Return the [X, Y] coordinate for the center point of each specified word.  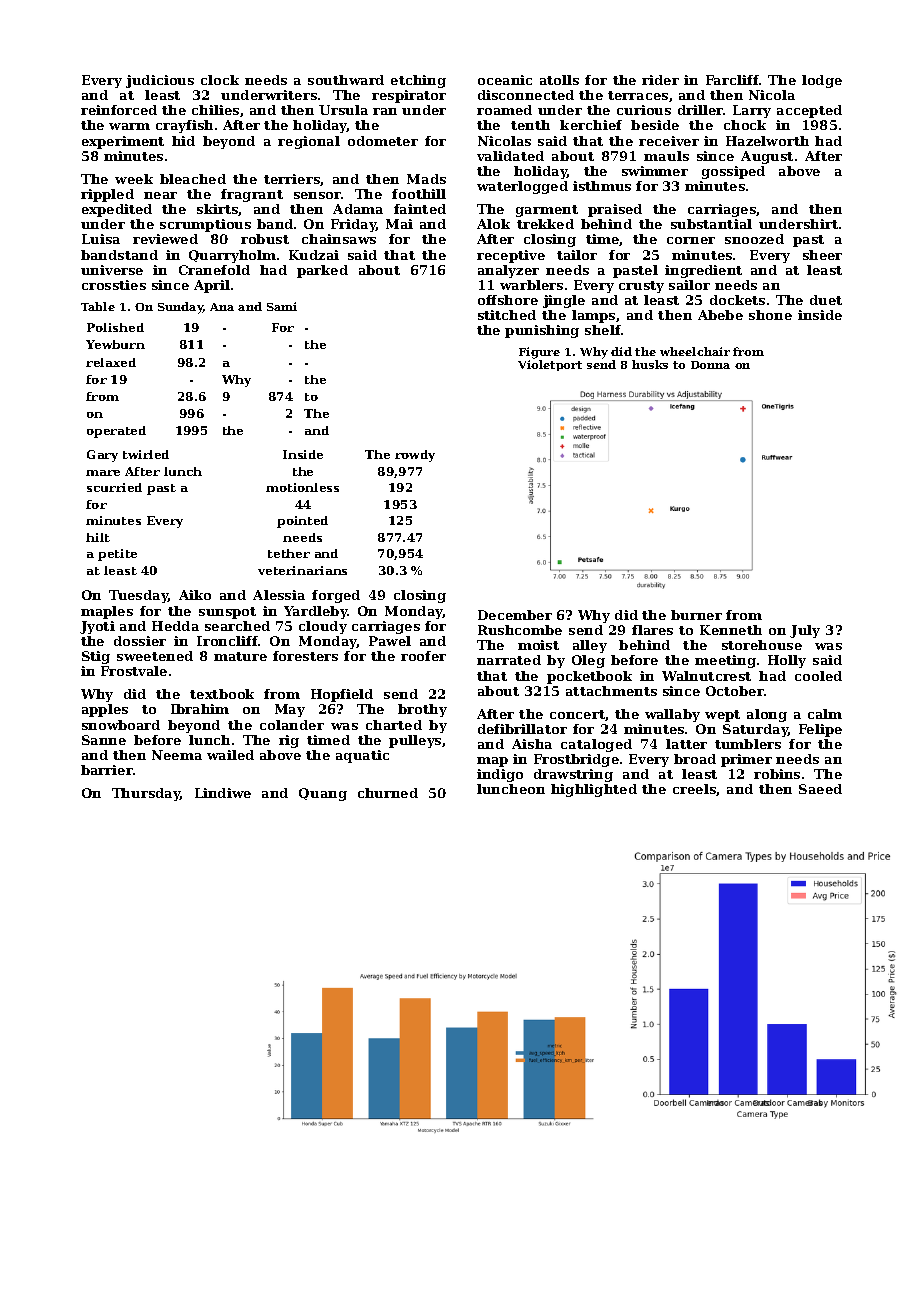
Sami [282, 306]
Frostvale [134, 671]
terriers [292, 179]
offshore [508, 300]
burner [696, 615]
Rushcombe [520, 630]
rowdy [415, 456]
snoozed [754, 239]
